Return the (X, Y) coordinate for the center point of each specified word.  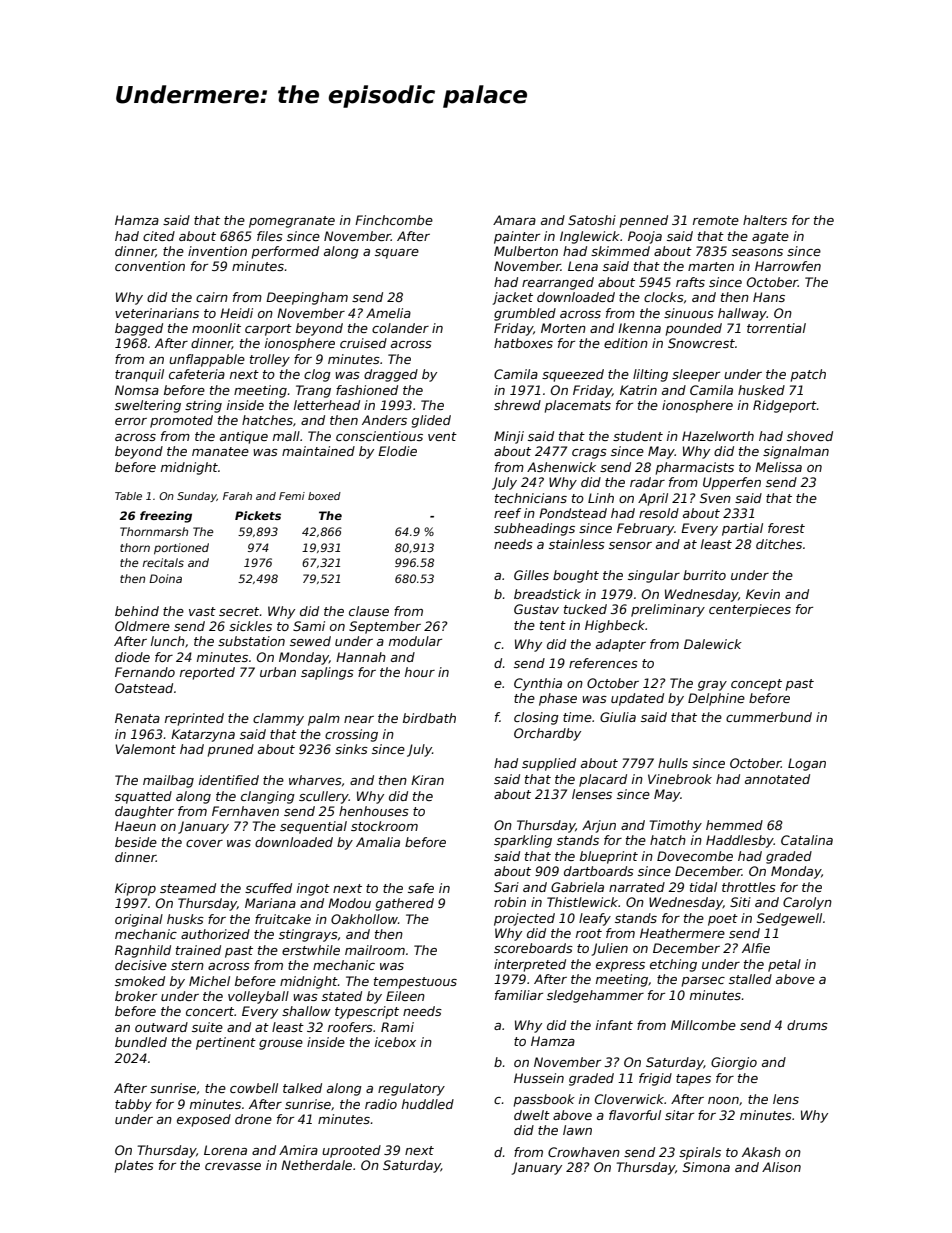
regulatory (411, 1089)
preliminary (668, 610)
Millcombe (703, 1025)
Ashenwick (561, 467)
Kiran (427, 780)
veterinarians (157, 313)
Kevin (763, 594)
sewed (310, 641)
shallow (306, 1011)
